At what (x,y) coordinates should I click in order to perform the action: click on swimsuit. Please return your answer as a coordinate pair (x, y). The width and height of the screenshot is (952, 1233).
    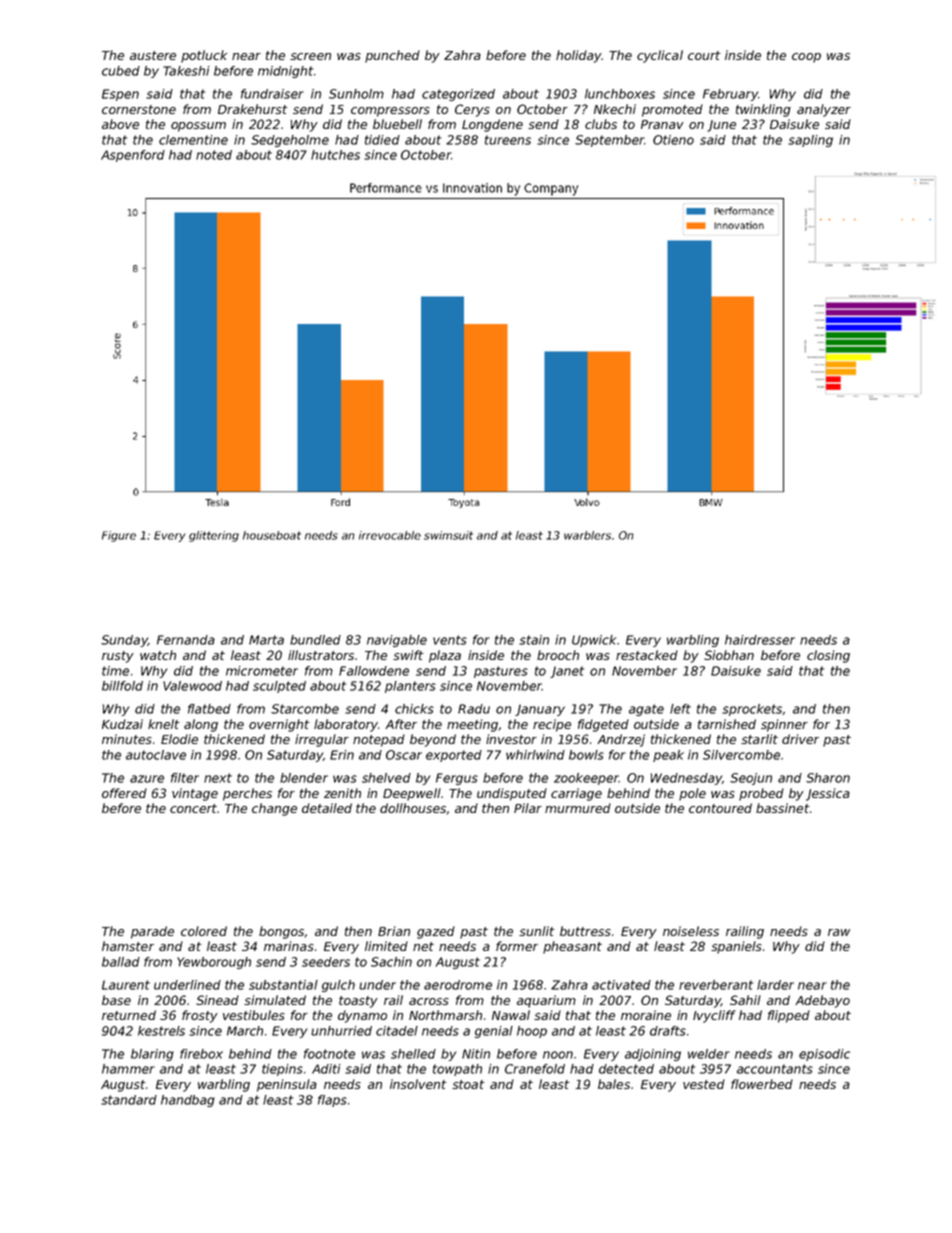
    Looking at the image, I should click on (448, 535).
